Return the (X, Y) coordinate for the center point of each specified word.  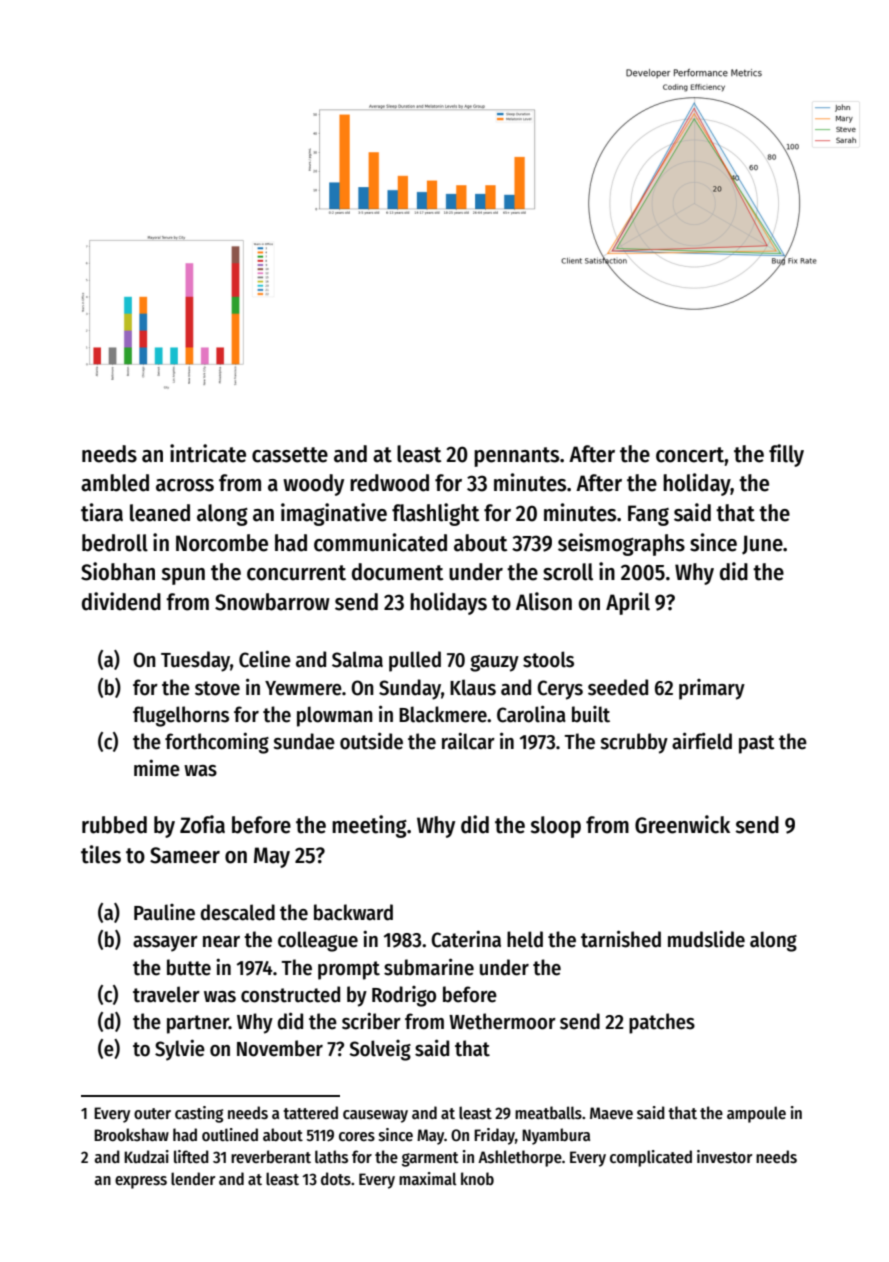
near (221, 942)
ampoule (756, 1114)
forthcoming (217, 743)
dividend (121, 601)
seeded (618, 687)
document (398, 572)
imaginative (334, 514)
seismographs (621, 544)
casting (199, 1114)
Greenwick (682, 824)
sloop (555, 827)
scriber (371, 1021)
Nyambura (556, 1136)
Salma (357, 659)
